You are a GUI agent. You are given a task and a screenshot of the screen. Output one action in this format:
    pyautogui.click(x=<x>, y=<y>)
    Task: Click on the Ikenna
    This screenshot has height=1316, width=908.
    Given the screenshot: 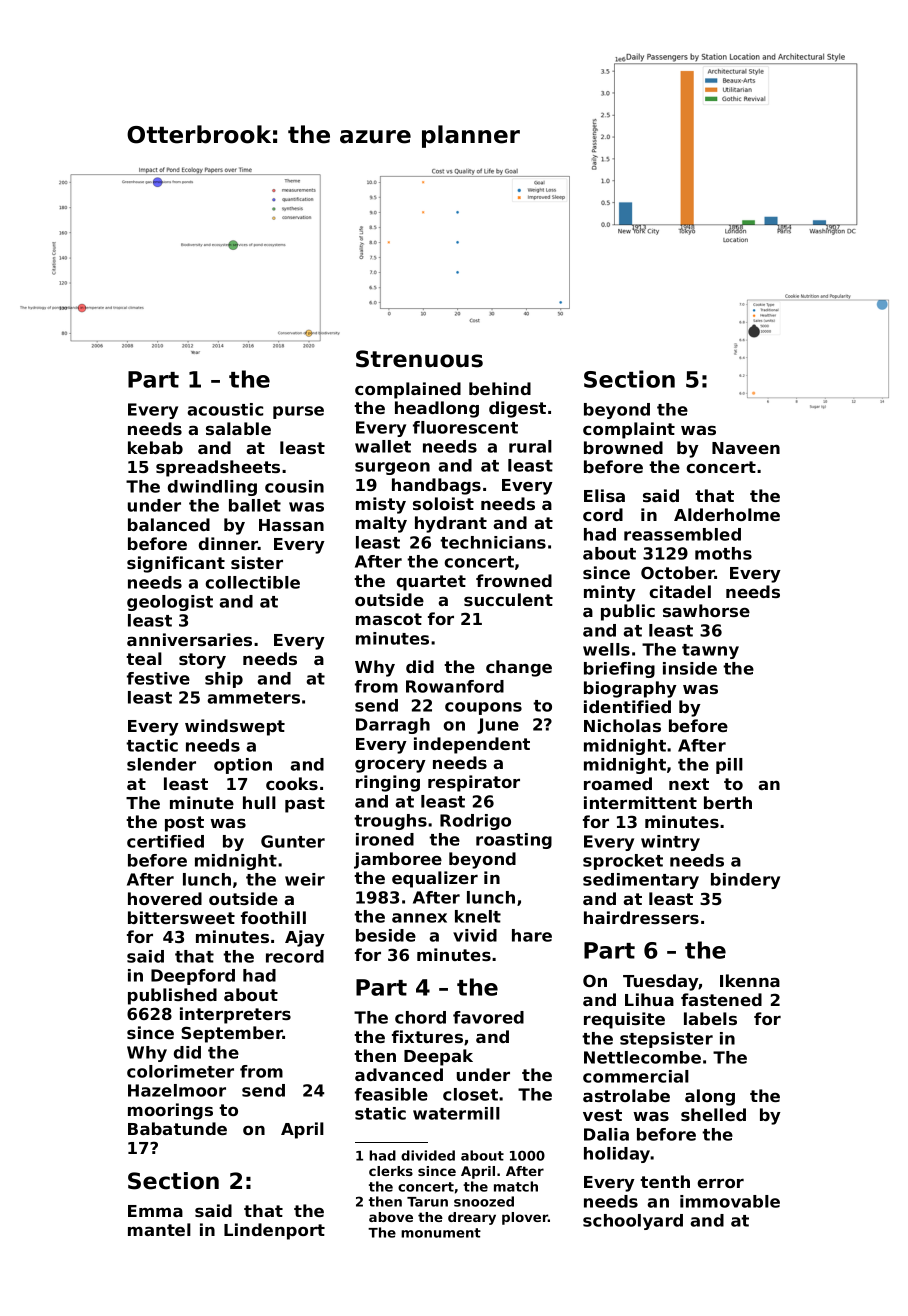 What is the action you would take?
    pyautogui.click(x=750, y=980)
